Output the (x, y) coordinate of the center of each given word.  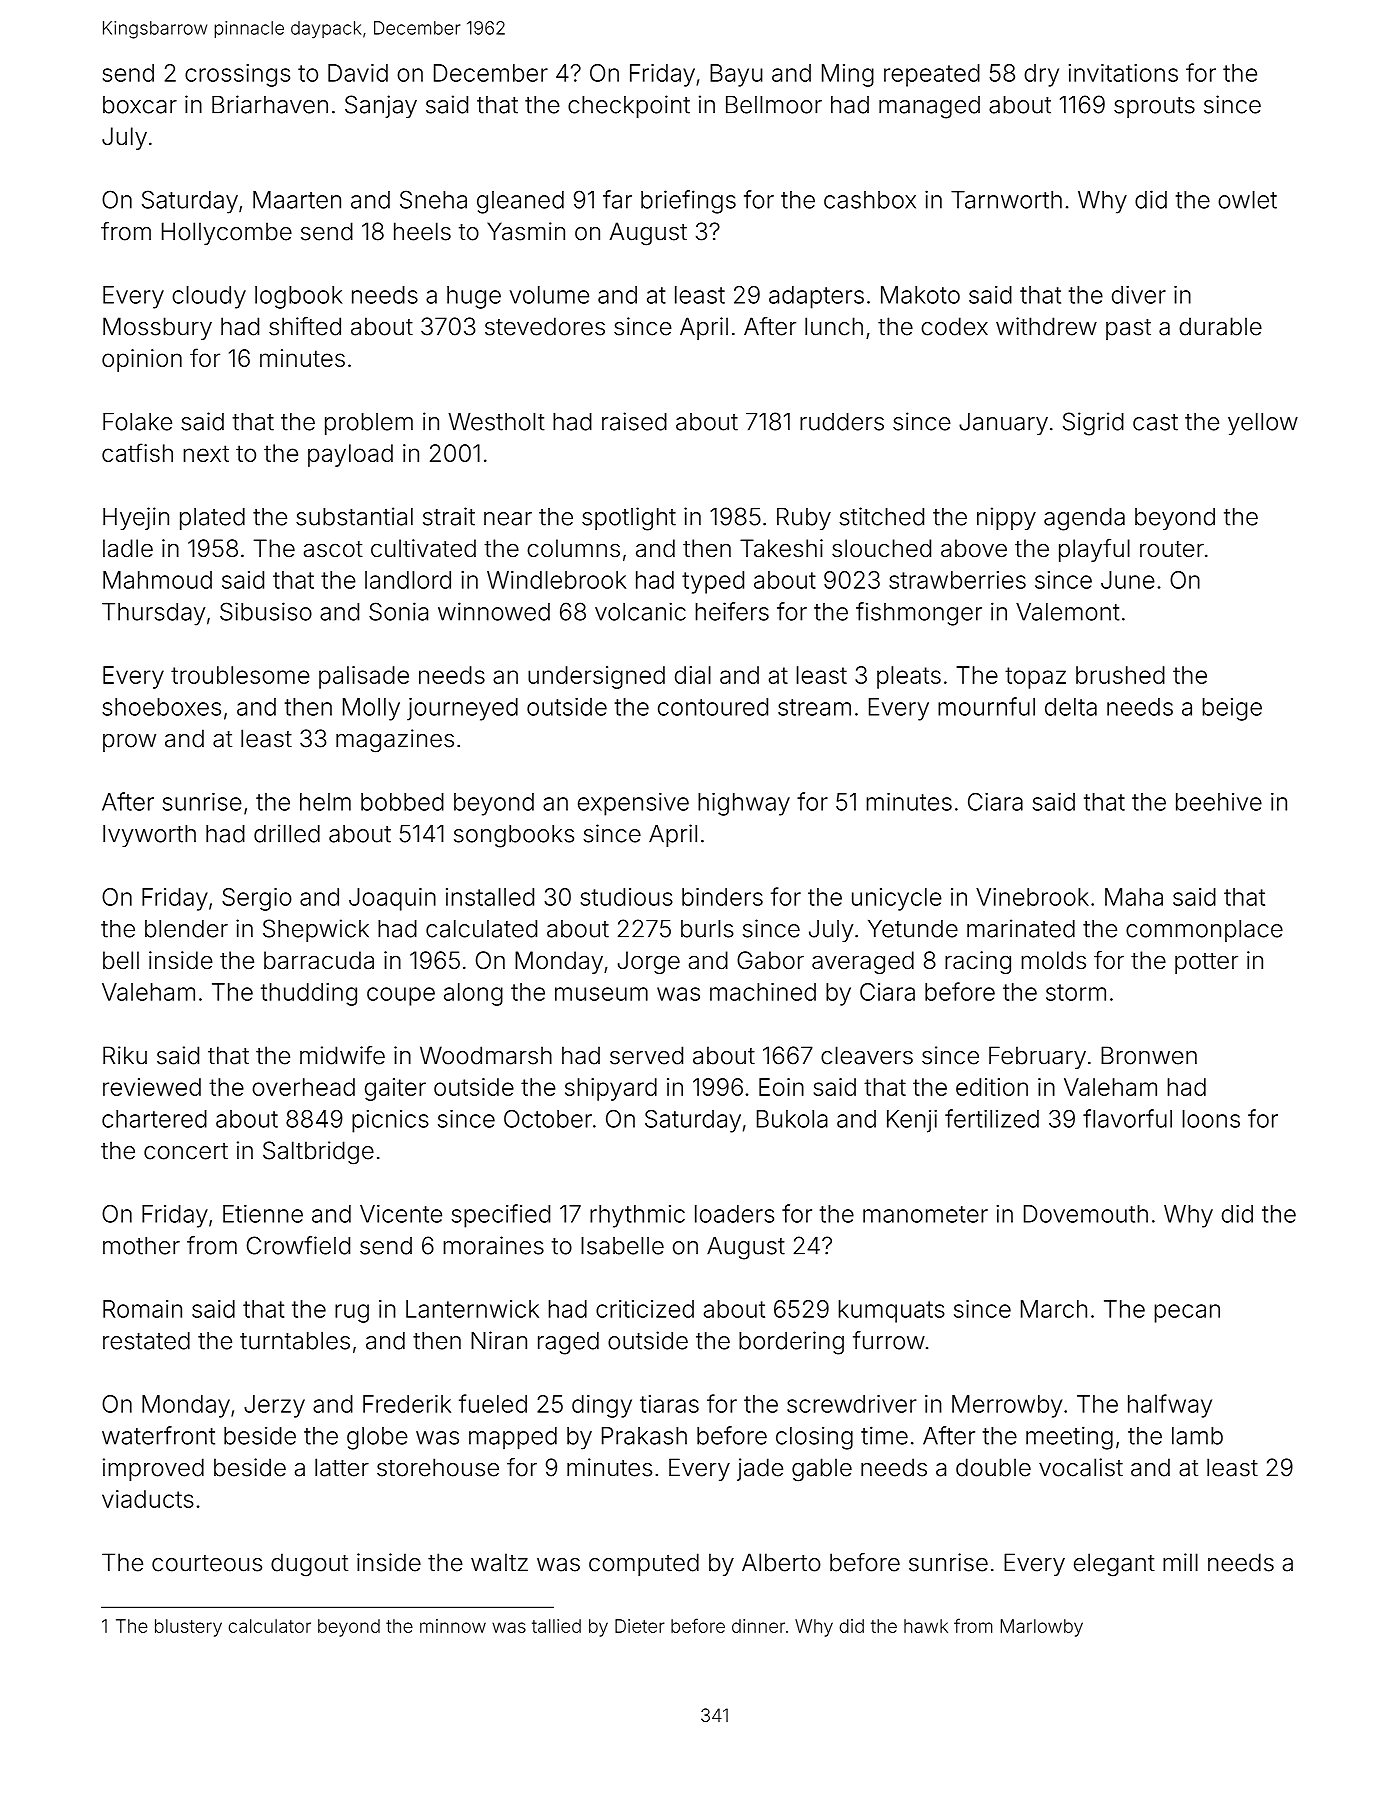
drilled (287, 833)
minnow (453, 1626)
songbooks (514, 836)
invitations (1123, 73)
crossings (237, 75)
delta (1071, 707)
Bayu (736, 75)
